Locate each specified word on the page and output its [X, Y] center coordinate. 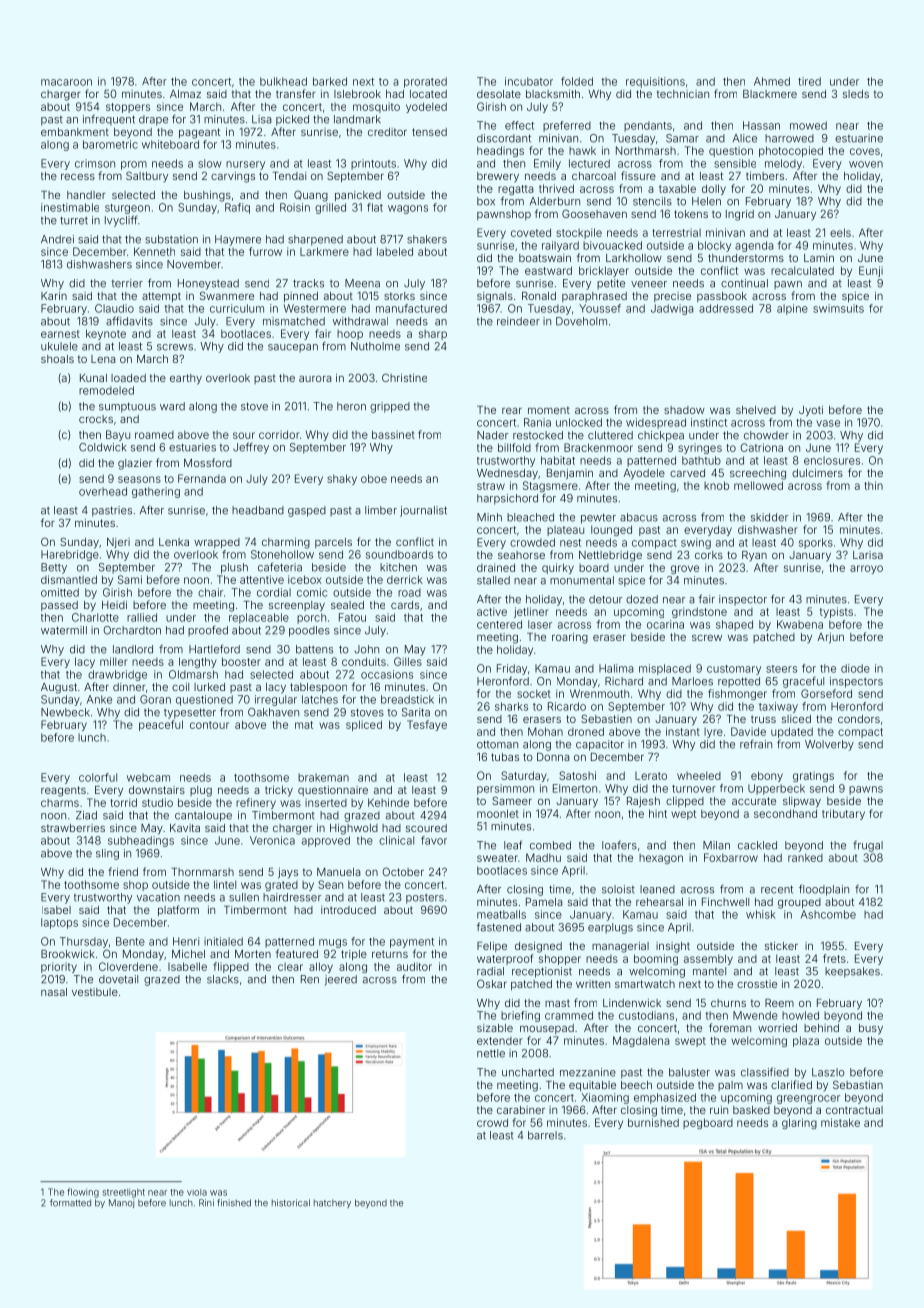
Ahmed [772, 81]
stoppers [128, 108]
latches [320, 699]
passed [59, 606]
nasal [54, 992]
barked [330, 81]
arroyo [866, 569]
